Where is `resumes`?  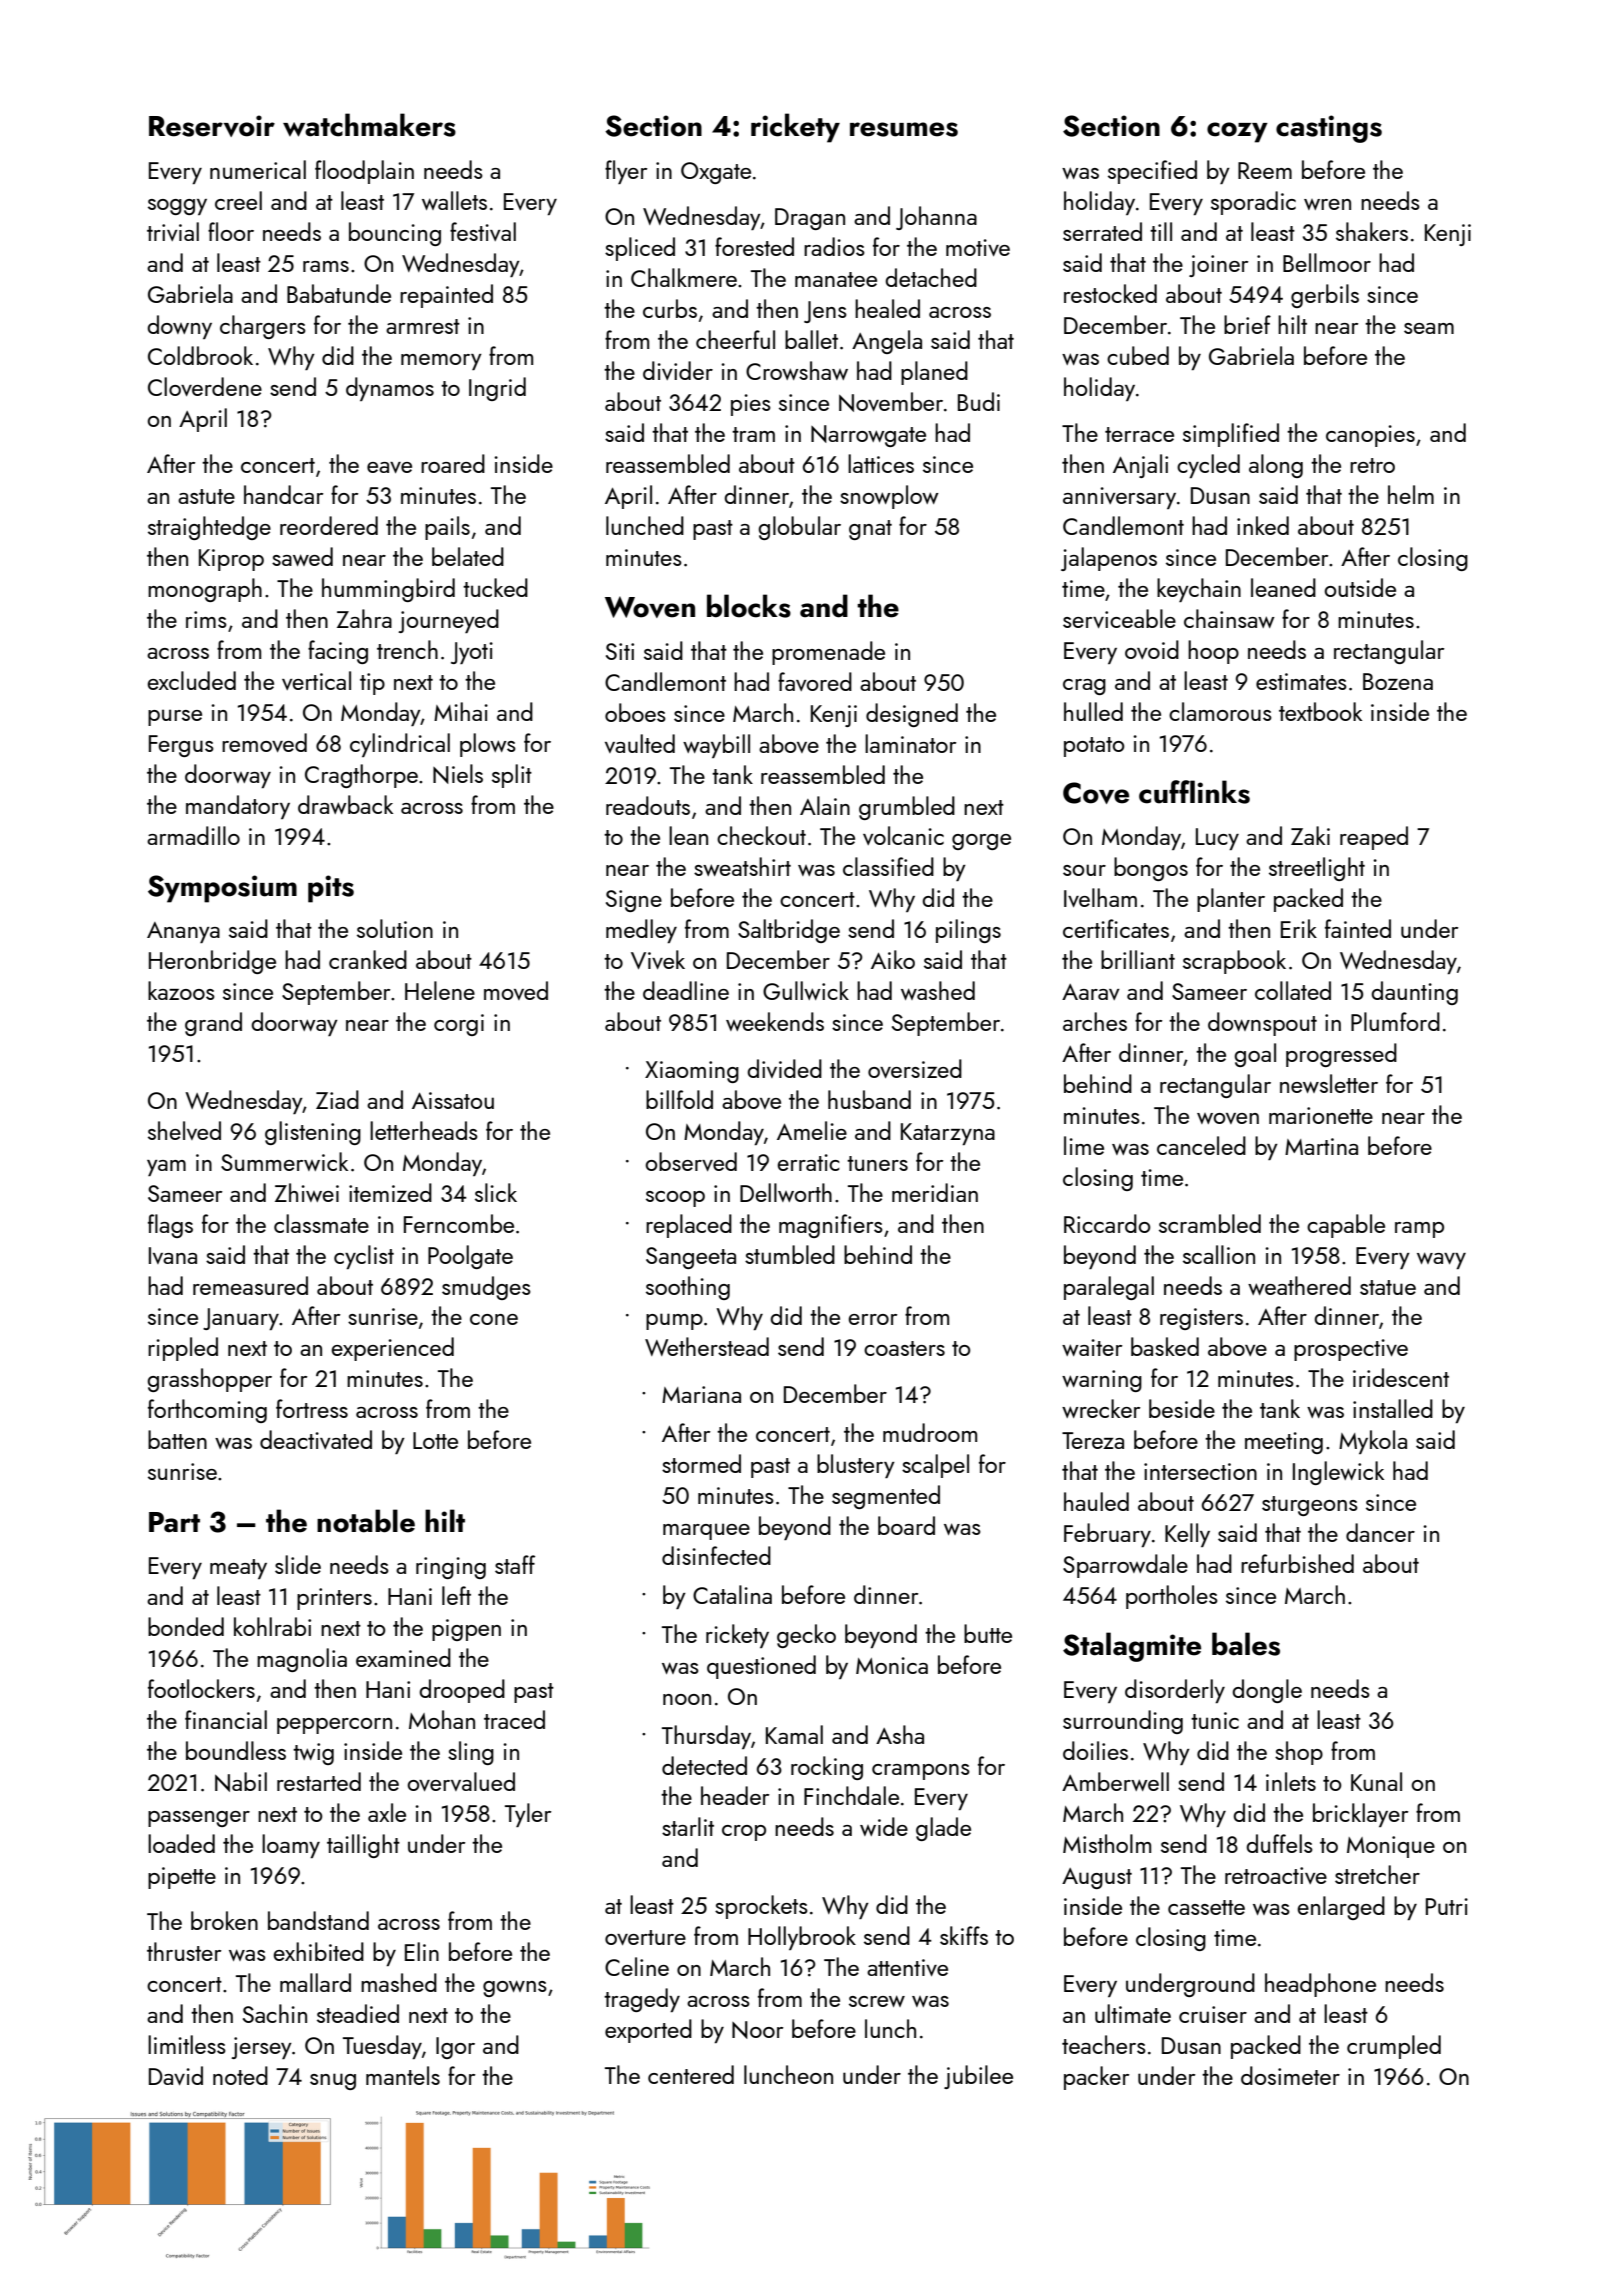 resumes is located at coordinates (904, 129).
